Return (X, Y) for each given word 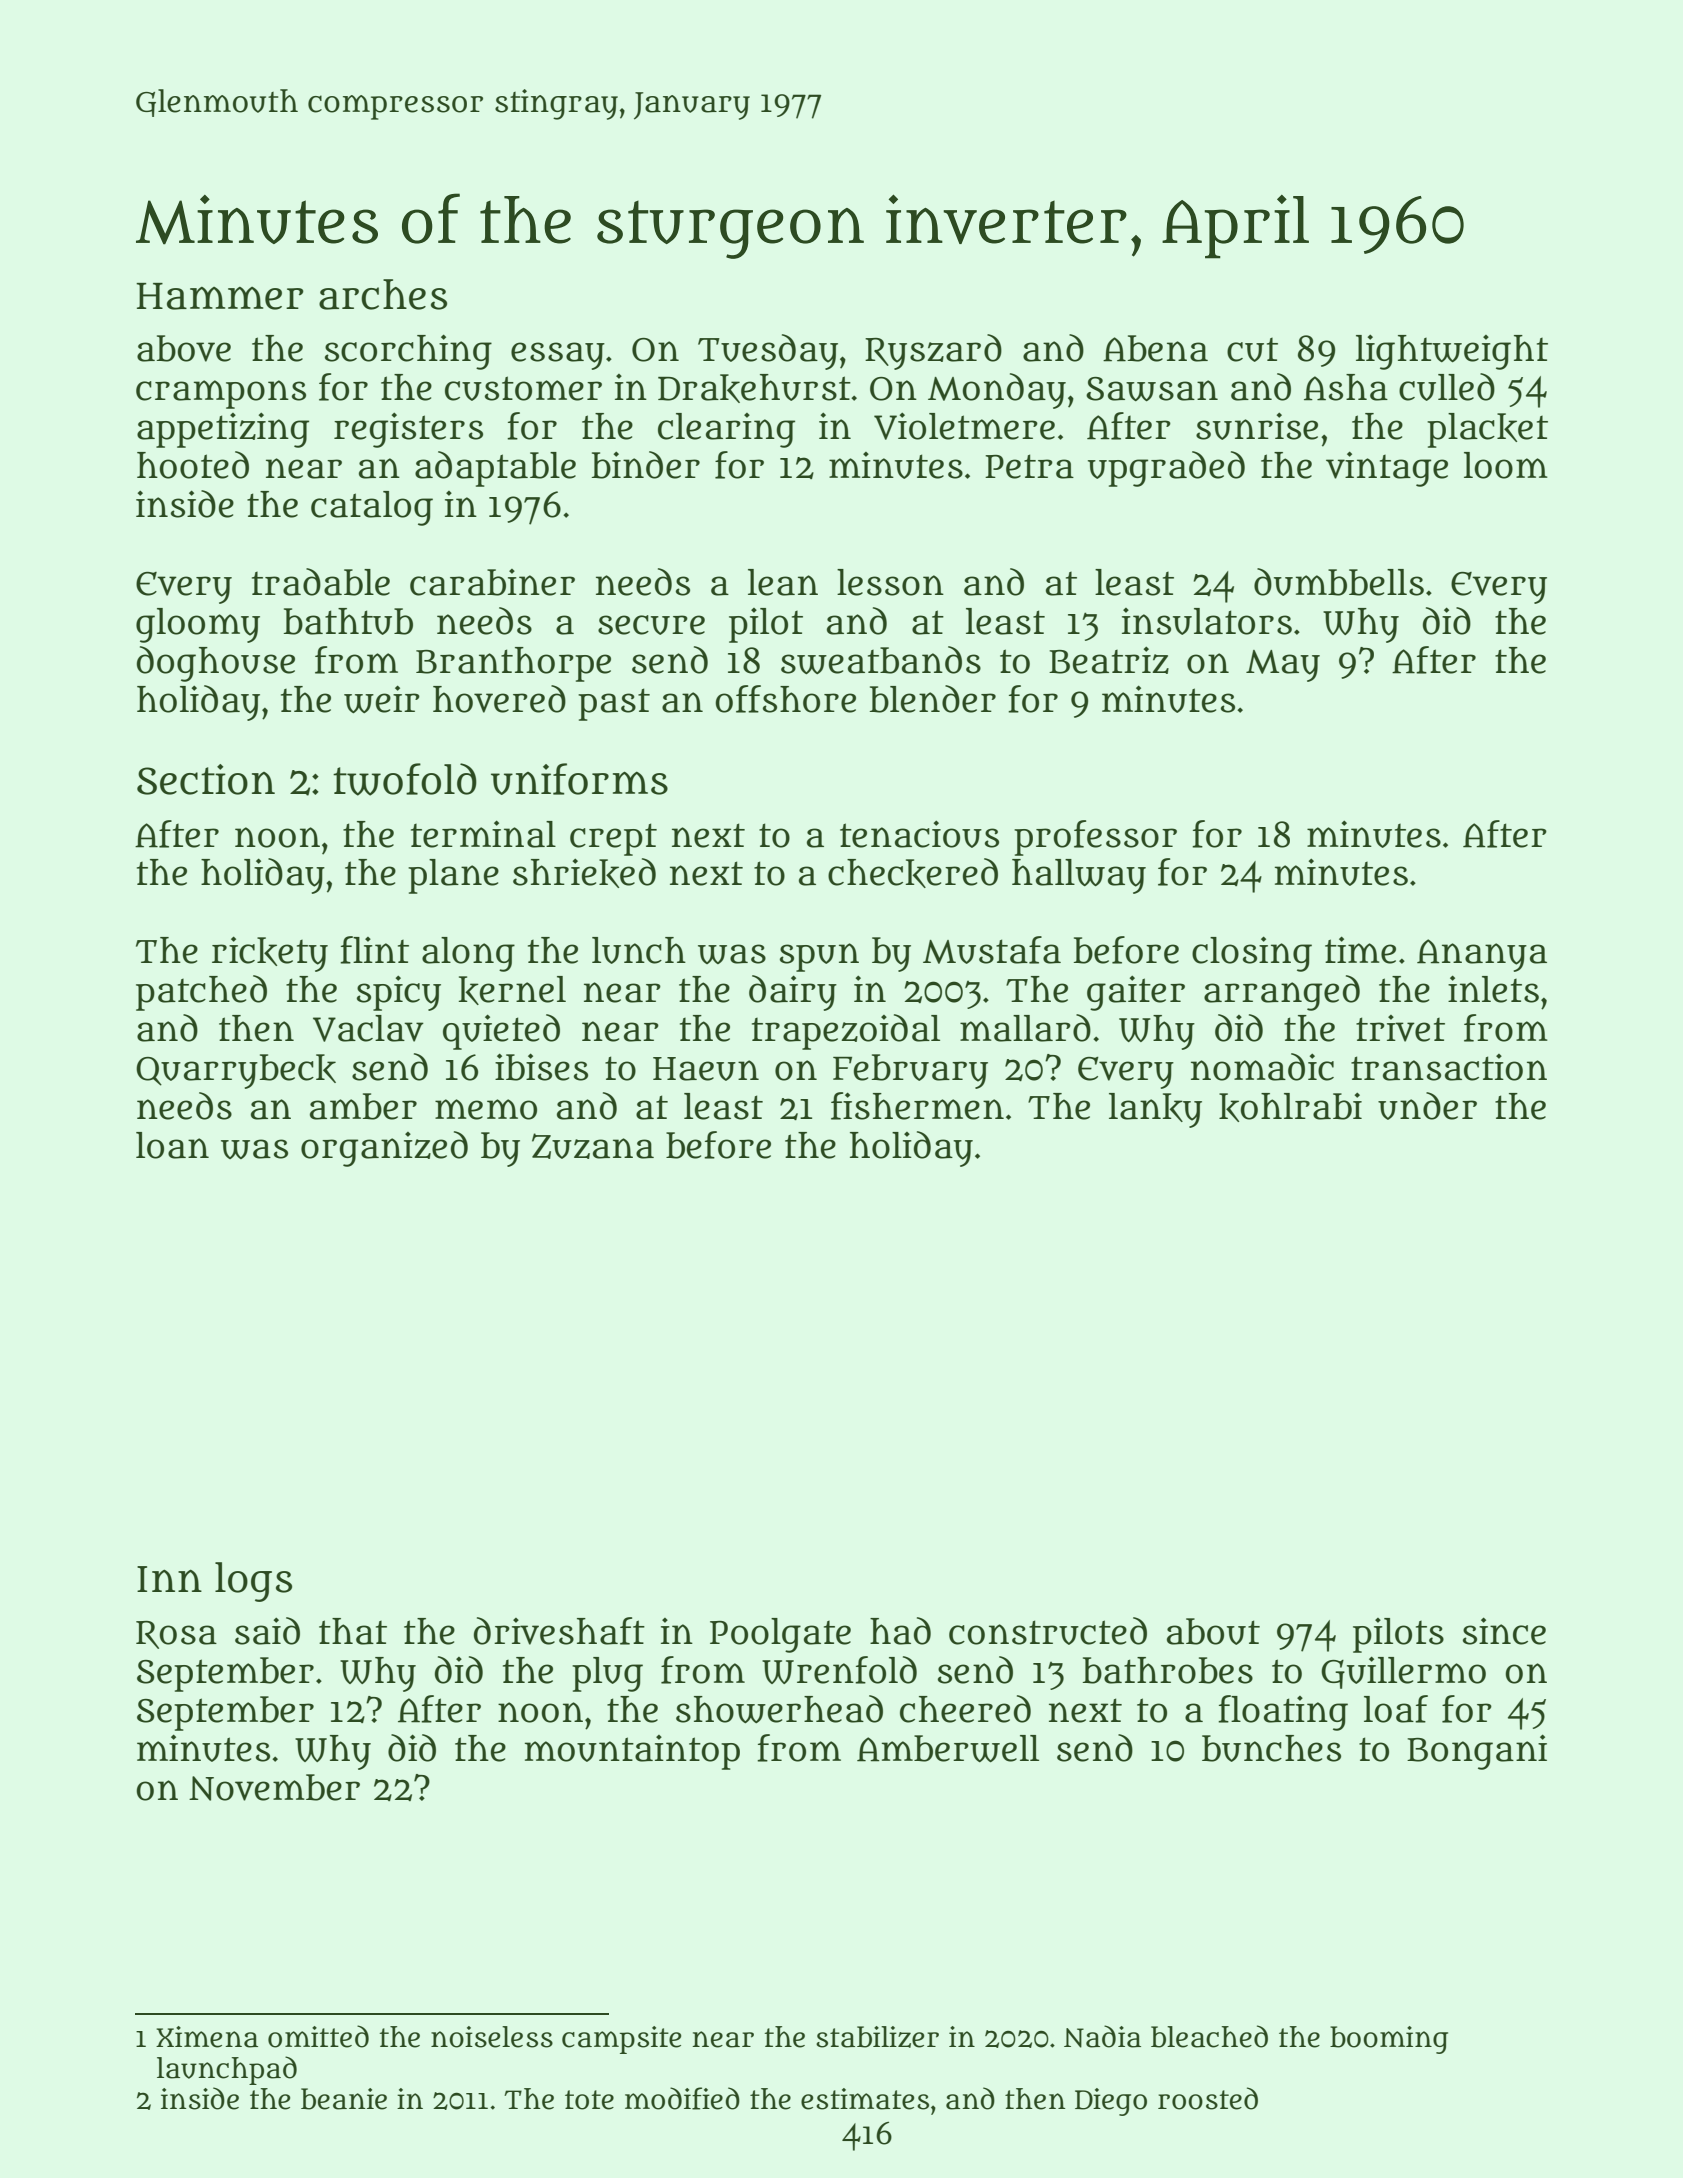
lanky (1155, 1110)
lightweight (1452, 352)
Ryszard (933, 352)
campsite (621, 2040)
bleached (1209, 2036)
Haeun (706, 1069)
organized (384, 1149)
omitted (318, 2036)
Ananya (1482, 955)
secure (651, 625)
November (274, 1787)
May (1283, 666)
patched (201, 993)
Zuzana (593, 1146)
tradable (321, 582)
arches (383, 294)
